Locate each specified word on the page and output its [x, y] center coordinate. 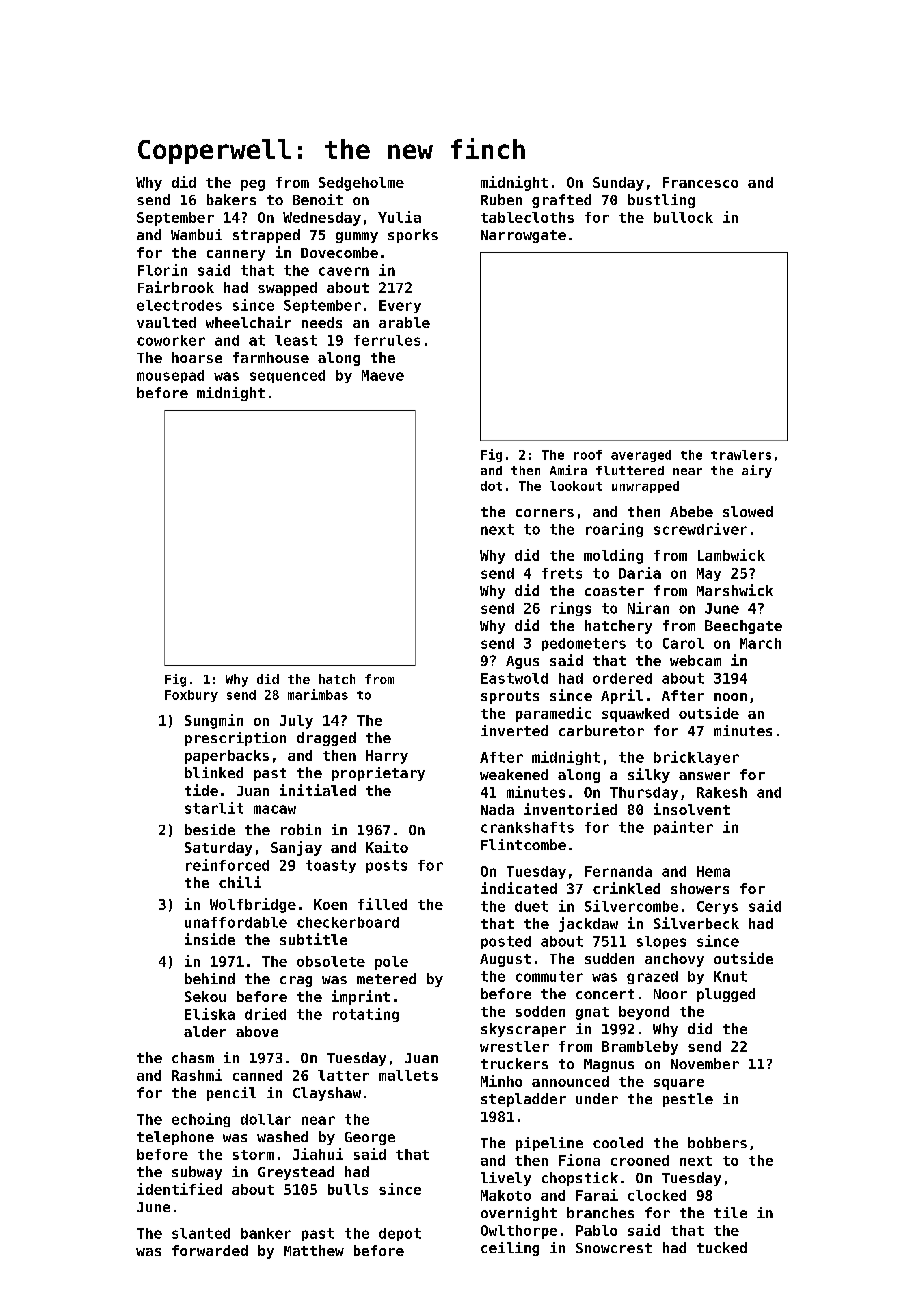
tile [730, 1212]
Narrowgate [523, 236]
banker [266, 1233]
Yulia [399, 217]
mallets [408, 1075]
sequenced [287, 376]
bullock [683, 217]
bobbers [717, 1142]
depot [400, 1234]
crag [296, 981]
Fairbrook [176, 287]
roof [588, 455]
